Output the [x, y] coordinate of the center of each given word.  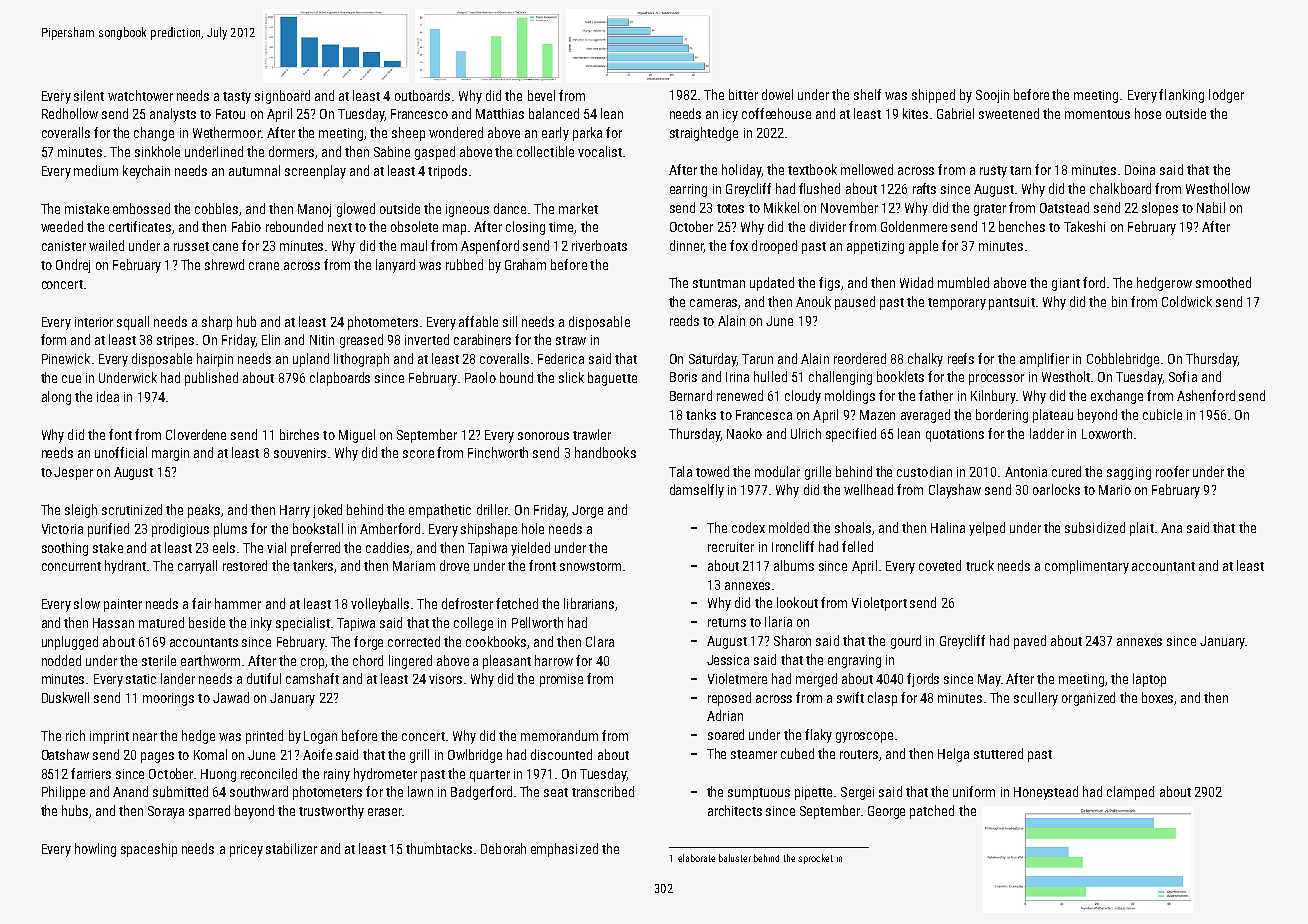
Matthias [500, 113]
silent [89, 95]
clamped [1130, 793]
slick [571, 377]
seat [556, 792]
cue [71, 379]
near [145, 737]
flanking [1181, 96]
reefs [961, 358]
